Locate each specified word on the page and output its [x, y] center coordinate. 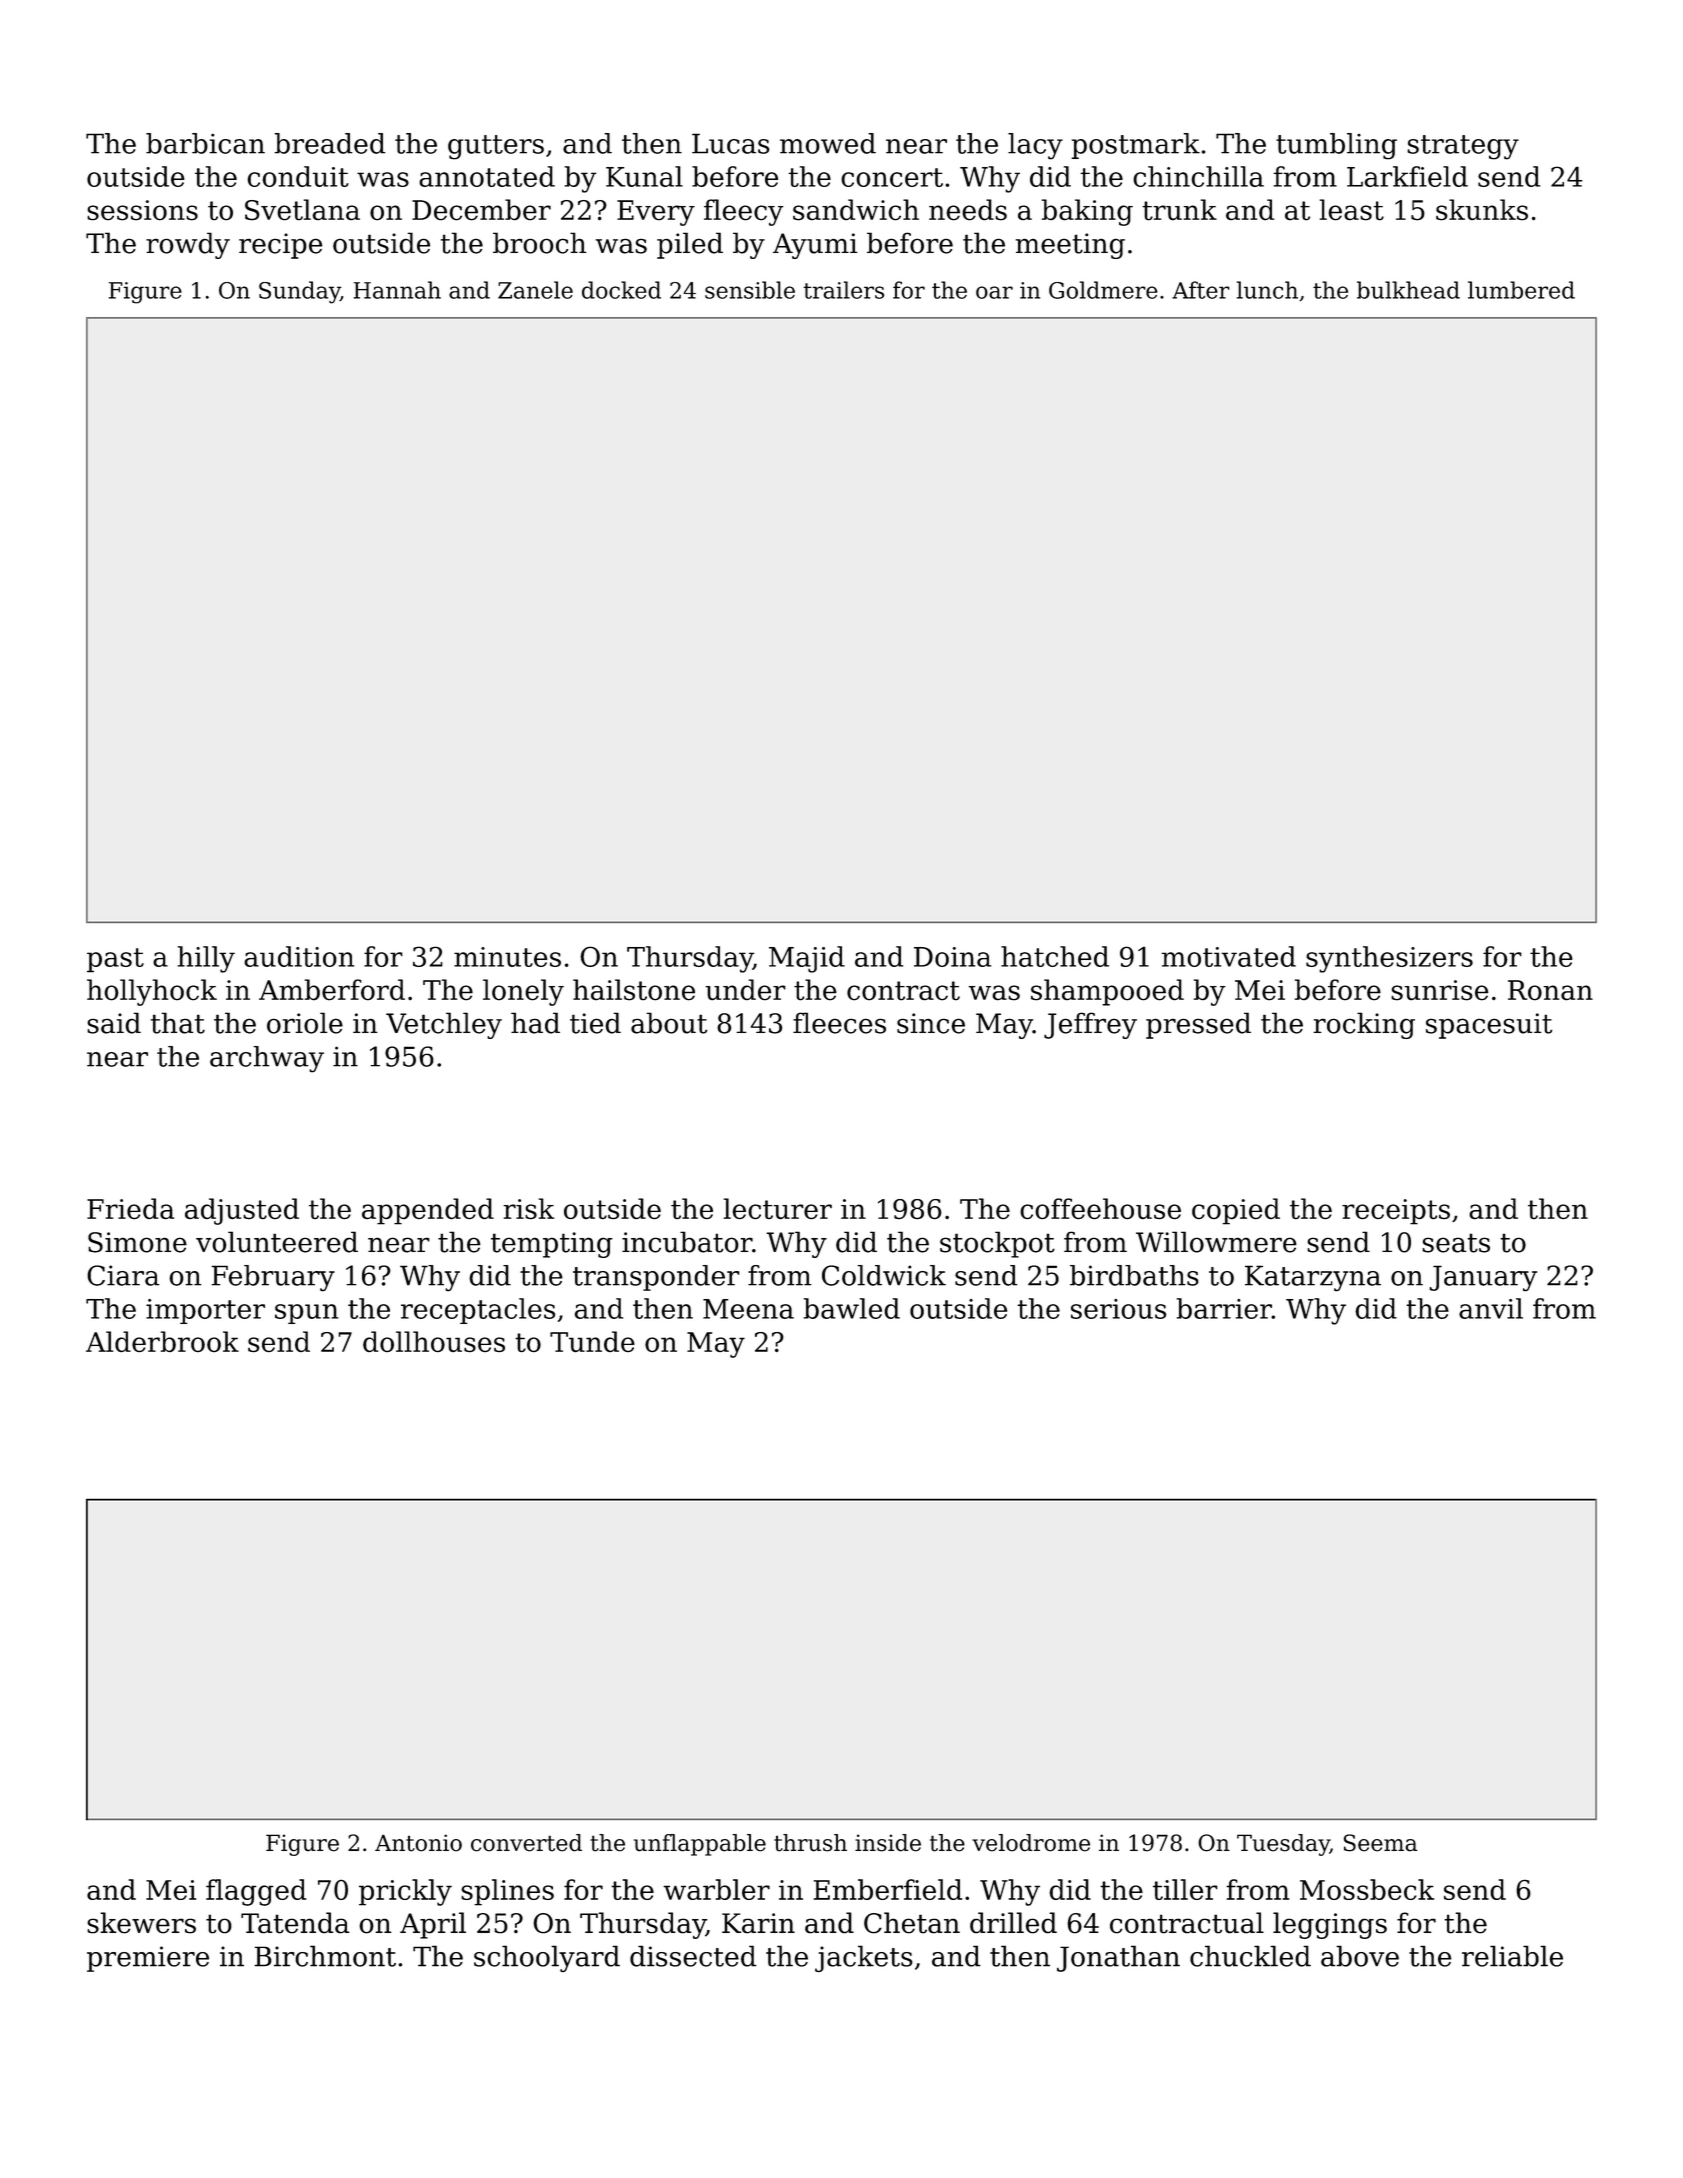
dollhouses [434, 1341]
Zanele [535, 290]
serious [1118, 1309]
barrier [1224, 1308]
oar [994, 292]
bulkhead [1408, 290]
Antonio [418, 1843]
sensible [750, 290]
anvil [1491, 1308]
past [115, 960]
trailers [843, 290]
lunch [1267, 290]
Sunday [299, 292]
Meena [748, 1309]
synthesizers [1389, 959]
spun [306, 1314]
